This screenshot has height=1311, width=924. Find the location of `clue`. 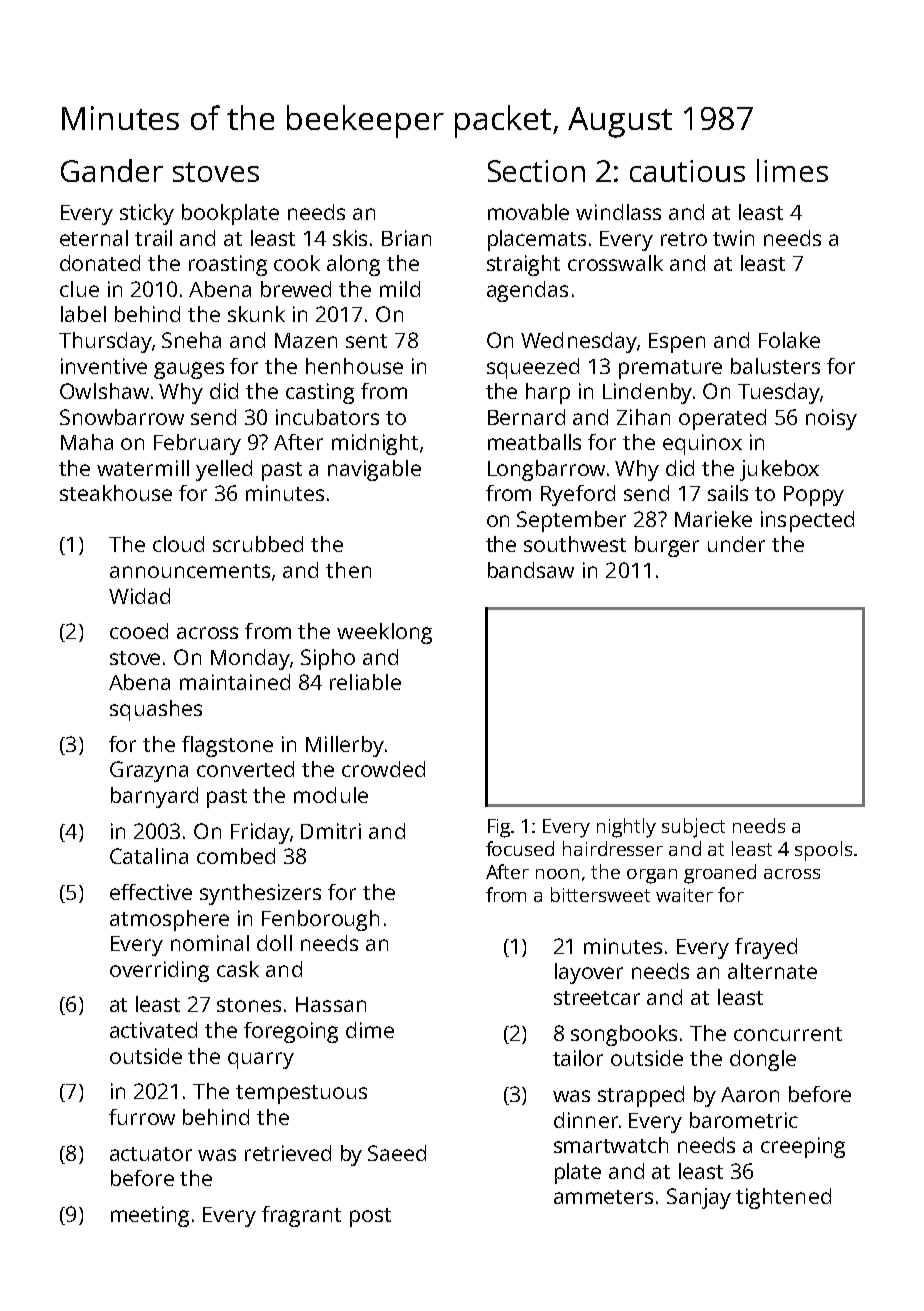

clue is located at coordinates (79, 289).
